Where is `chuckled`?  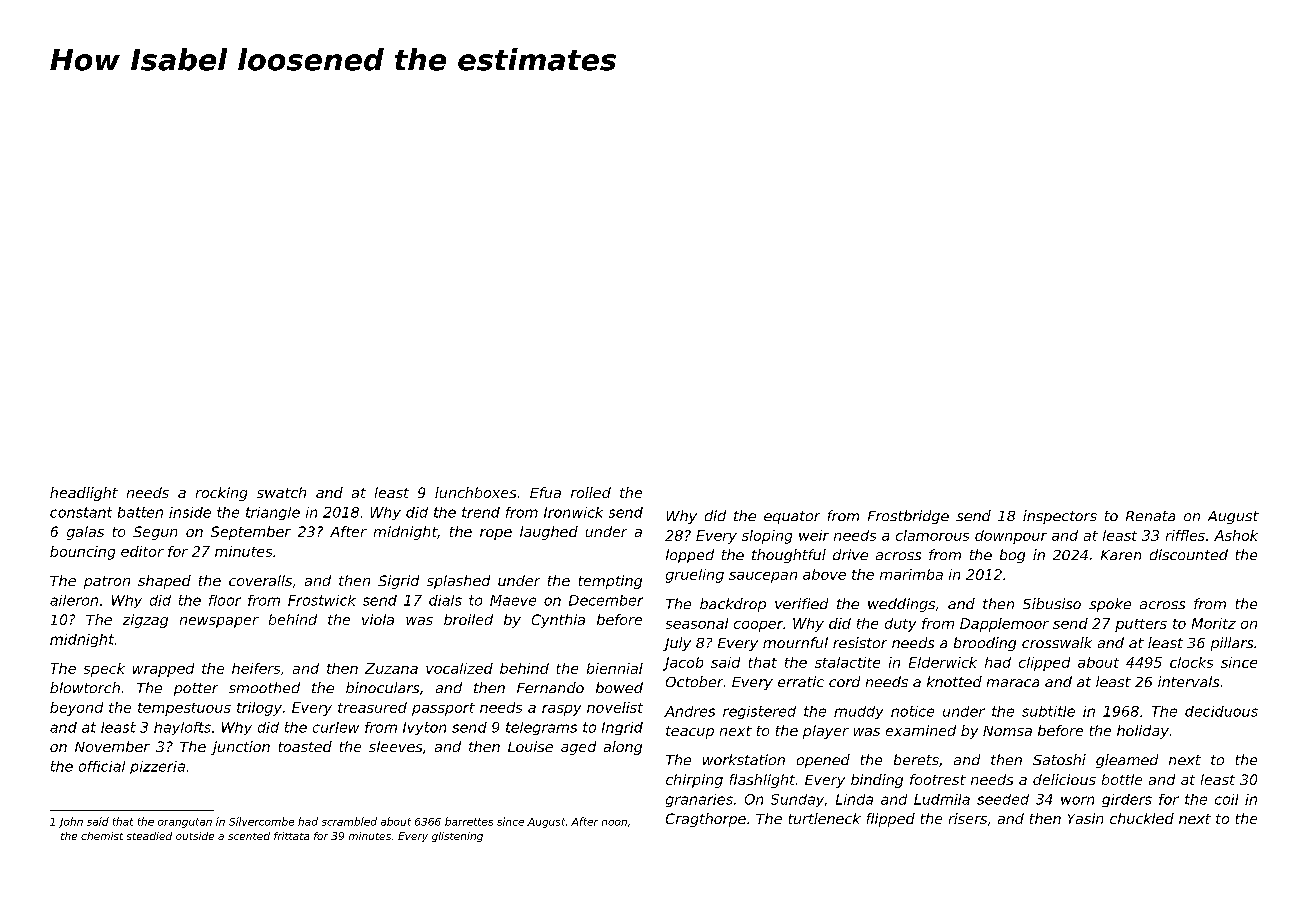
chuckled is located at coordinates (1142, 818).
